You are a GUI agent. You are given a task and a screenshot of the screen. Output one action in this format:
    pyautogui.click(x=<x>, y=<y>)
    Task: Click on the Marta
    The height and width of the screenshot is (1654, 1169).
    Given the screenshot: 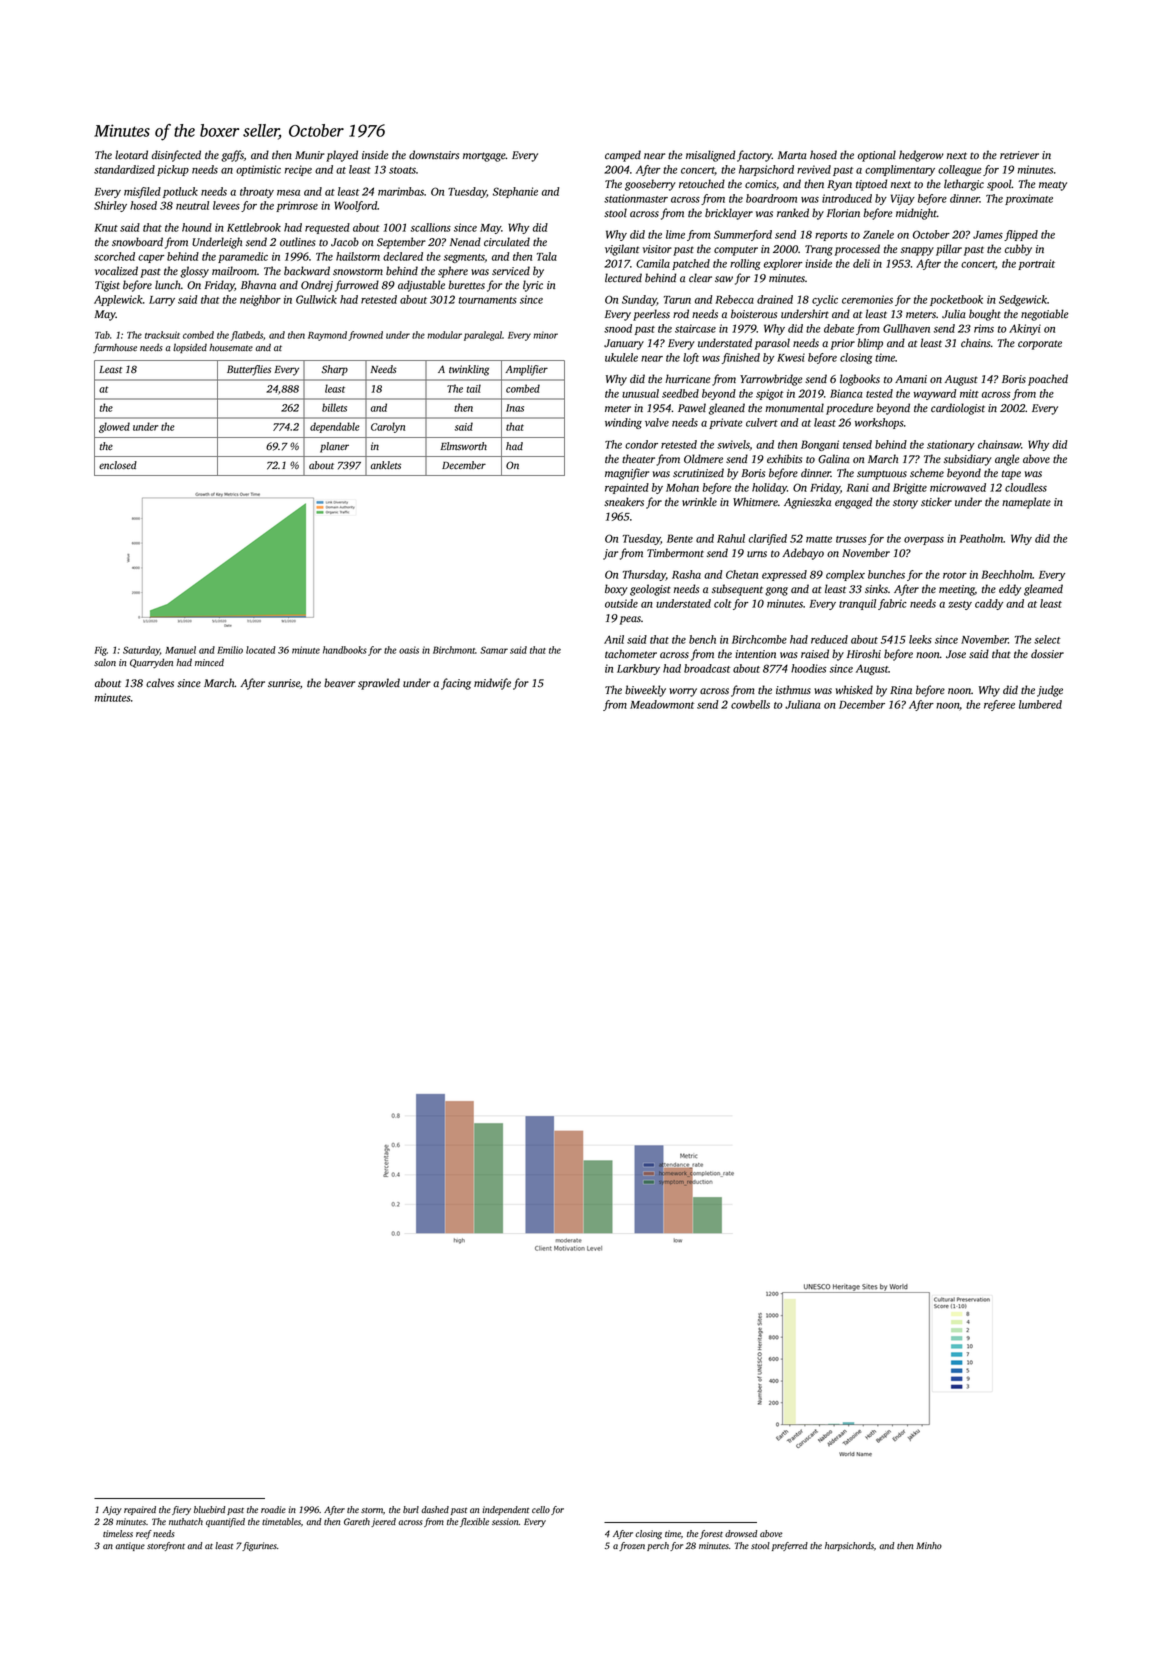 What is the action you would take?
    pyautogui.click(x=792, y=155)
